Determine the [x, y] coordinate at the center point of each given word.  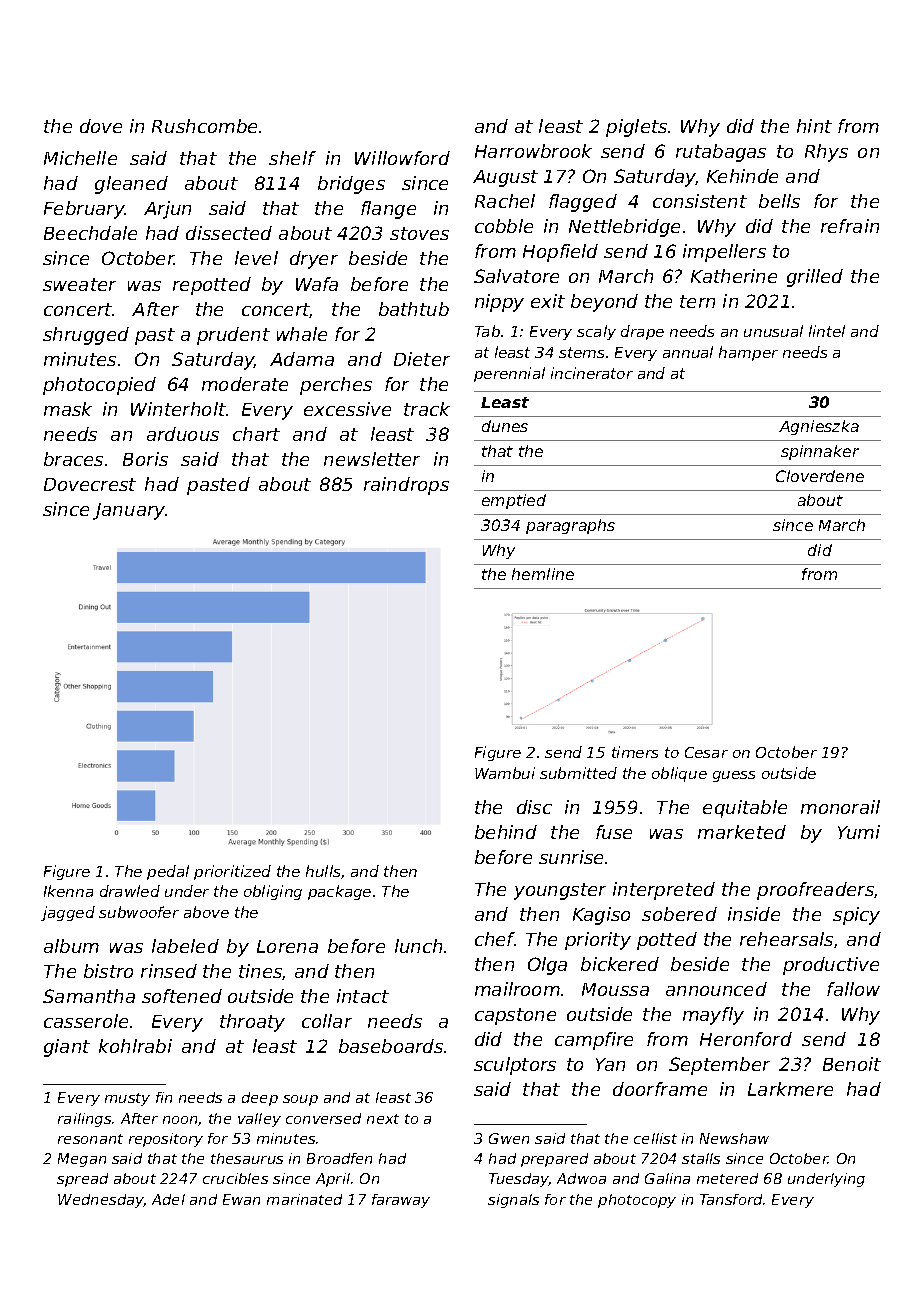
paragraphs [570, 526]
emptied [514, 501]
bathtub [414, 309]
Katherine [734, 276]
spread [82, 1180]
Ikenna [68, 891]
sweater [79, 284]
